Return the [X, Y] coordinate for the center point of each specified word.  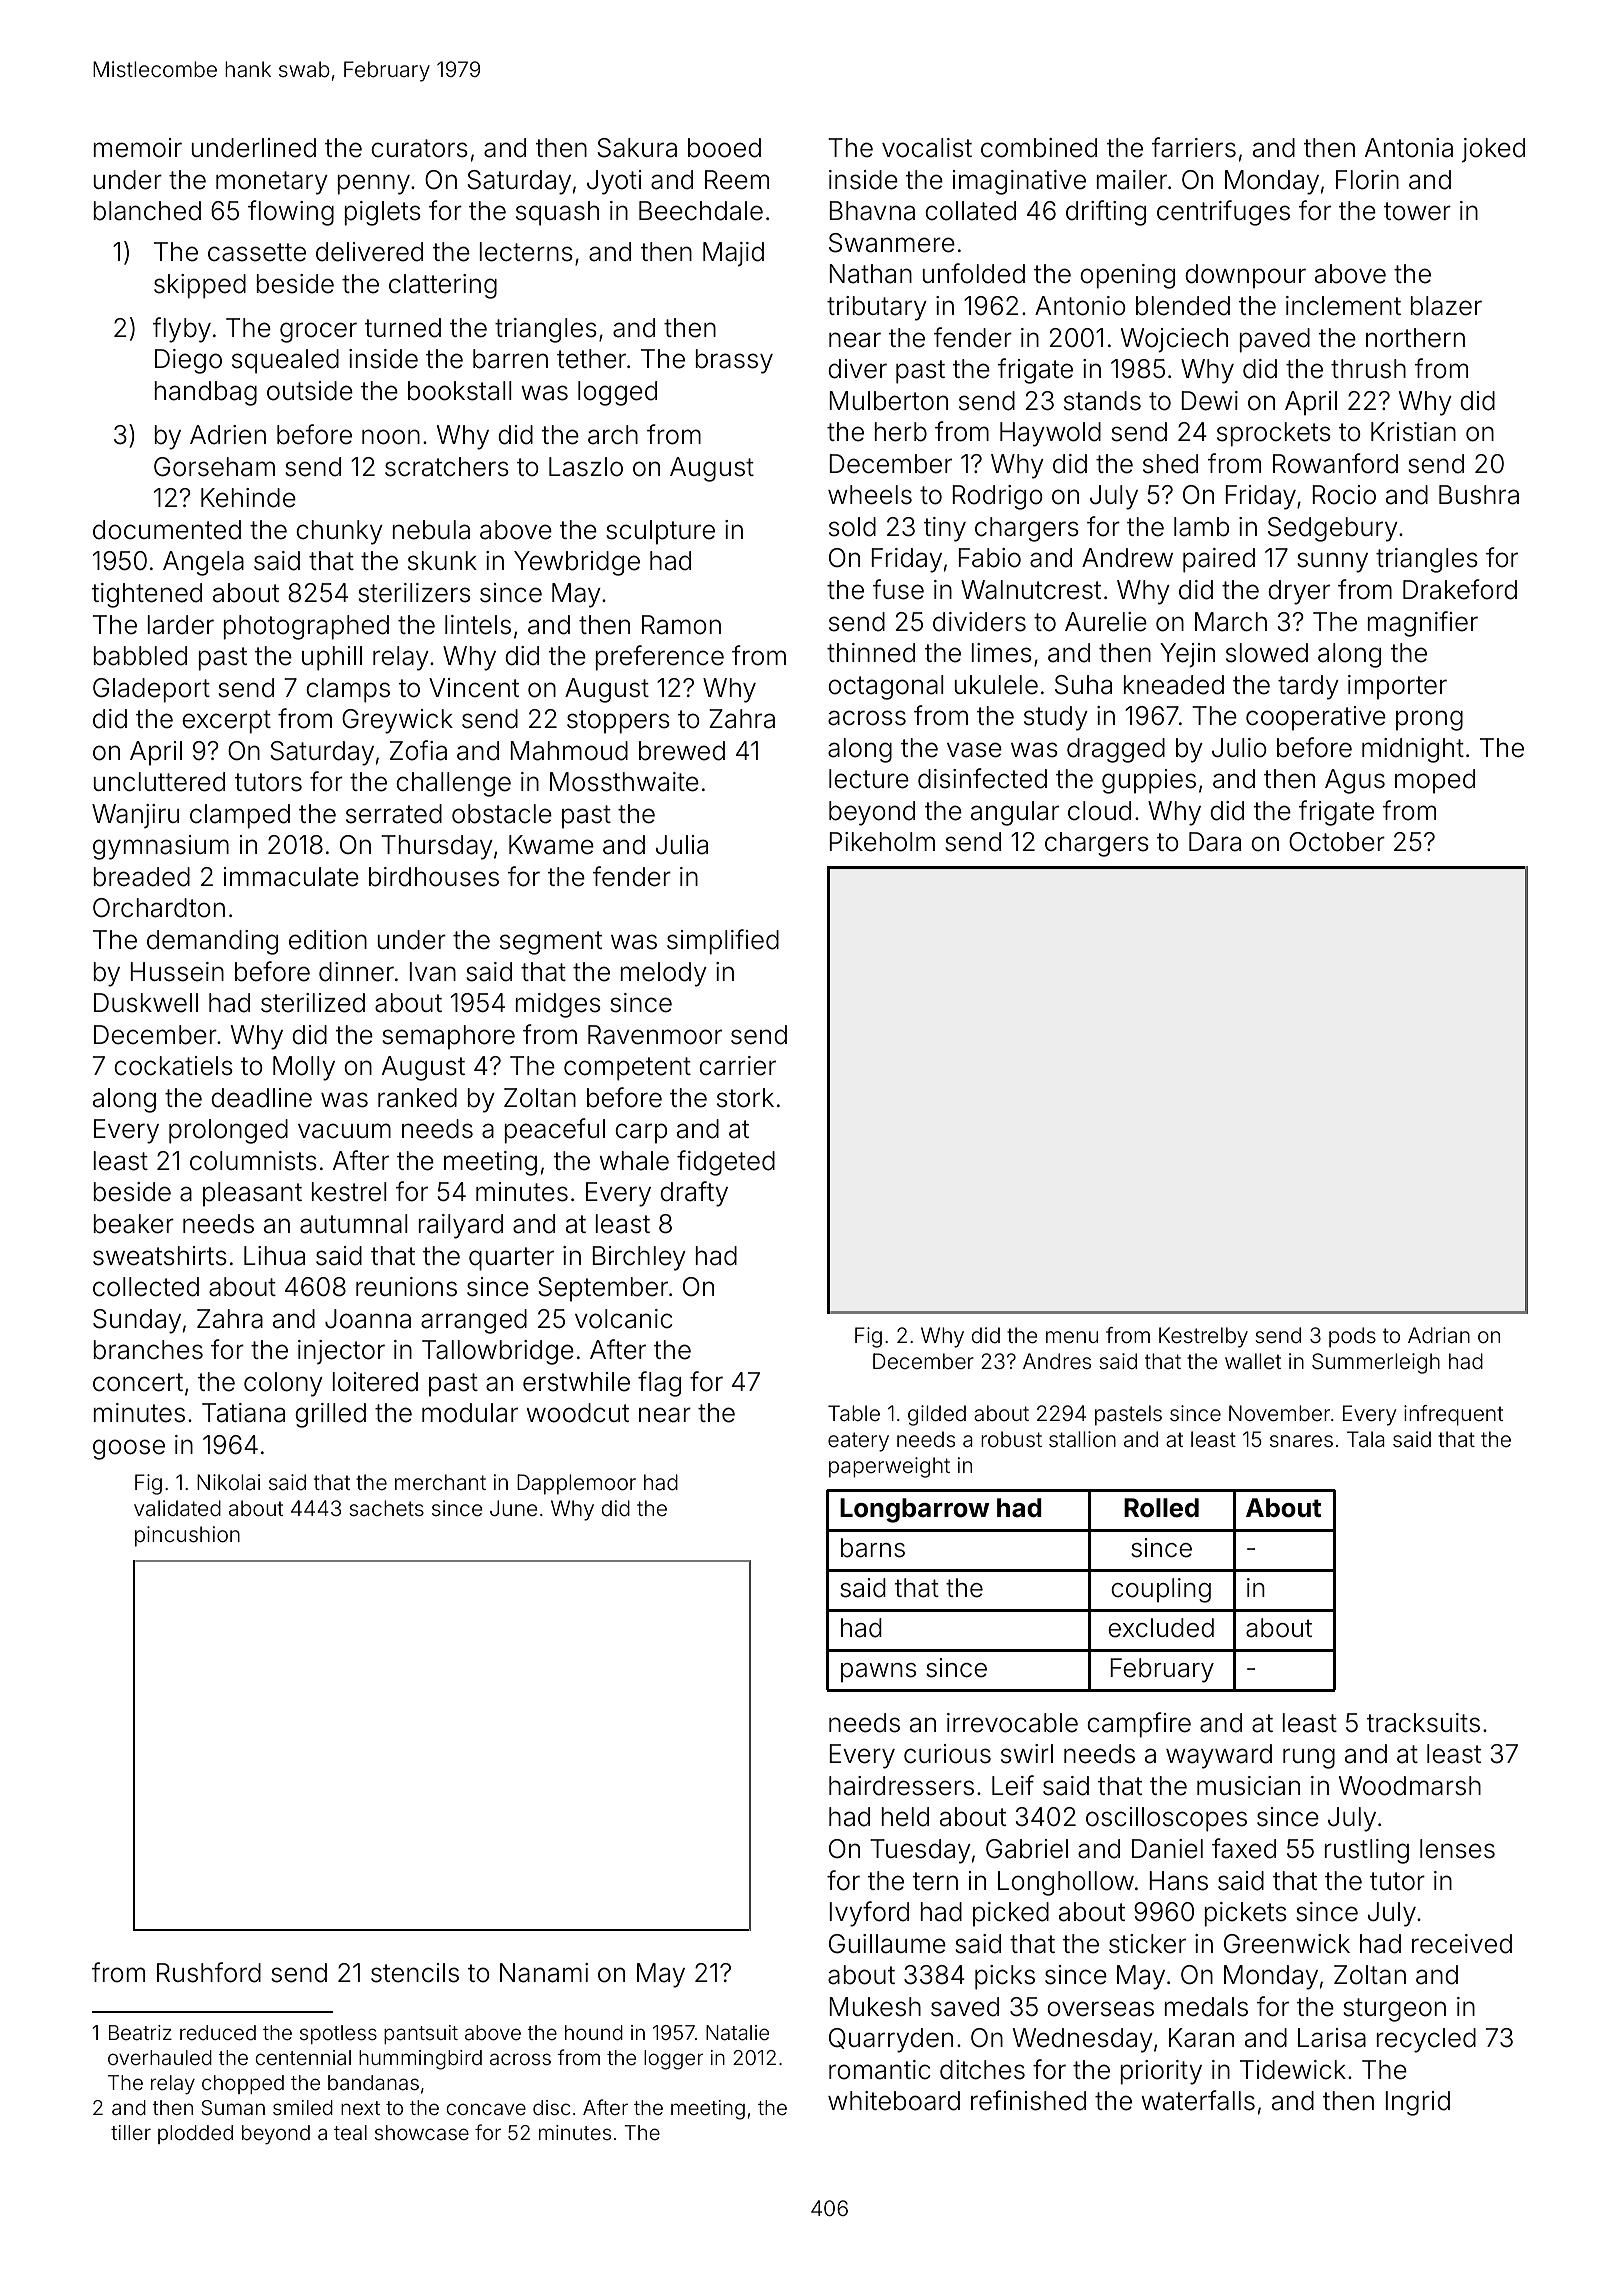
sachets [386, 1508]
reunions [406, 1287]
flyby [182, 330]
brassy [734, 361]
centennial [303, 2057]
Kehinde [248, 498]
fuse [898, 589]
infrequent [1453, 1415]
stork [745, 1098]
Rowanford [1335, 463]
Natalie [737, 2032]
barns [873, 1548]
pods [1352, 1337]
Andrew [1127, 558]
